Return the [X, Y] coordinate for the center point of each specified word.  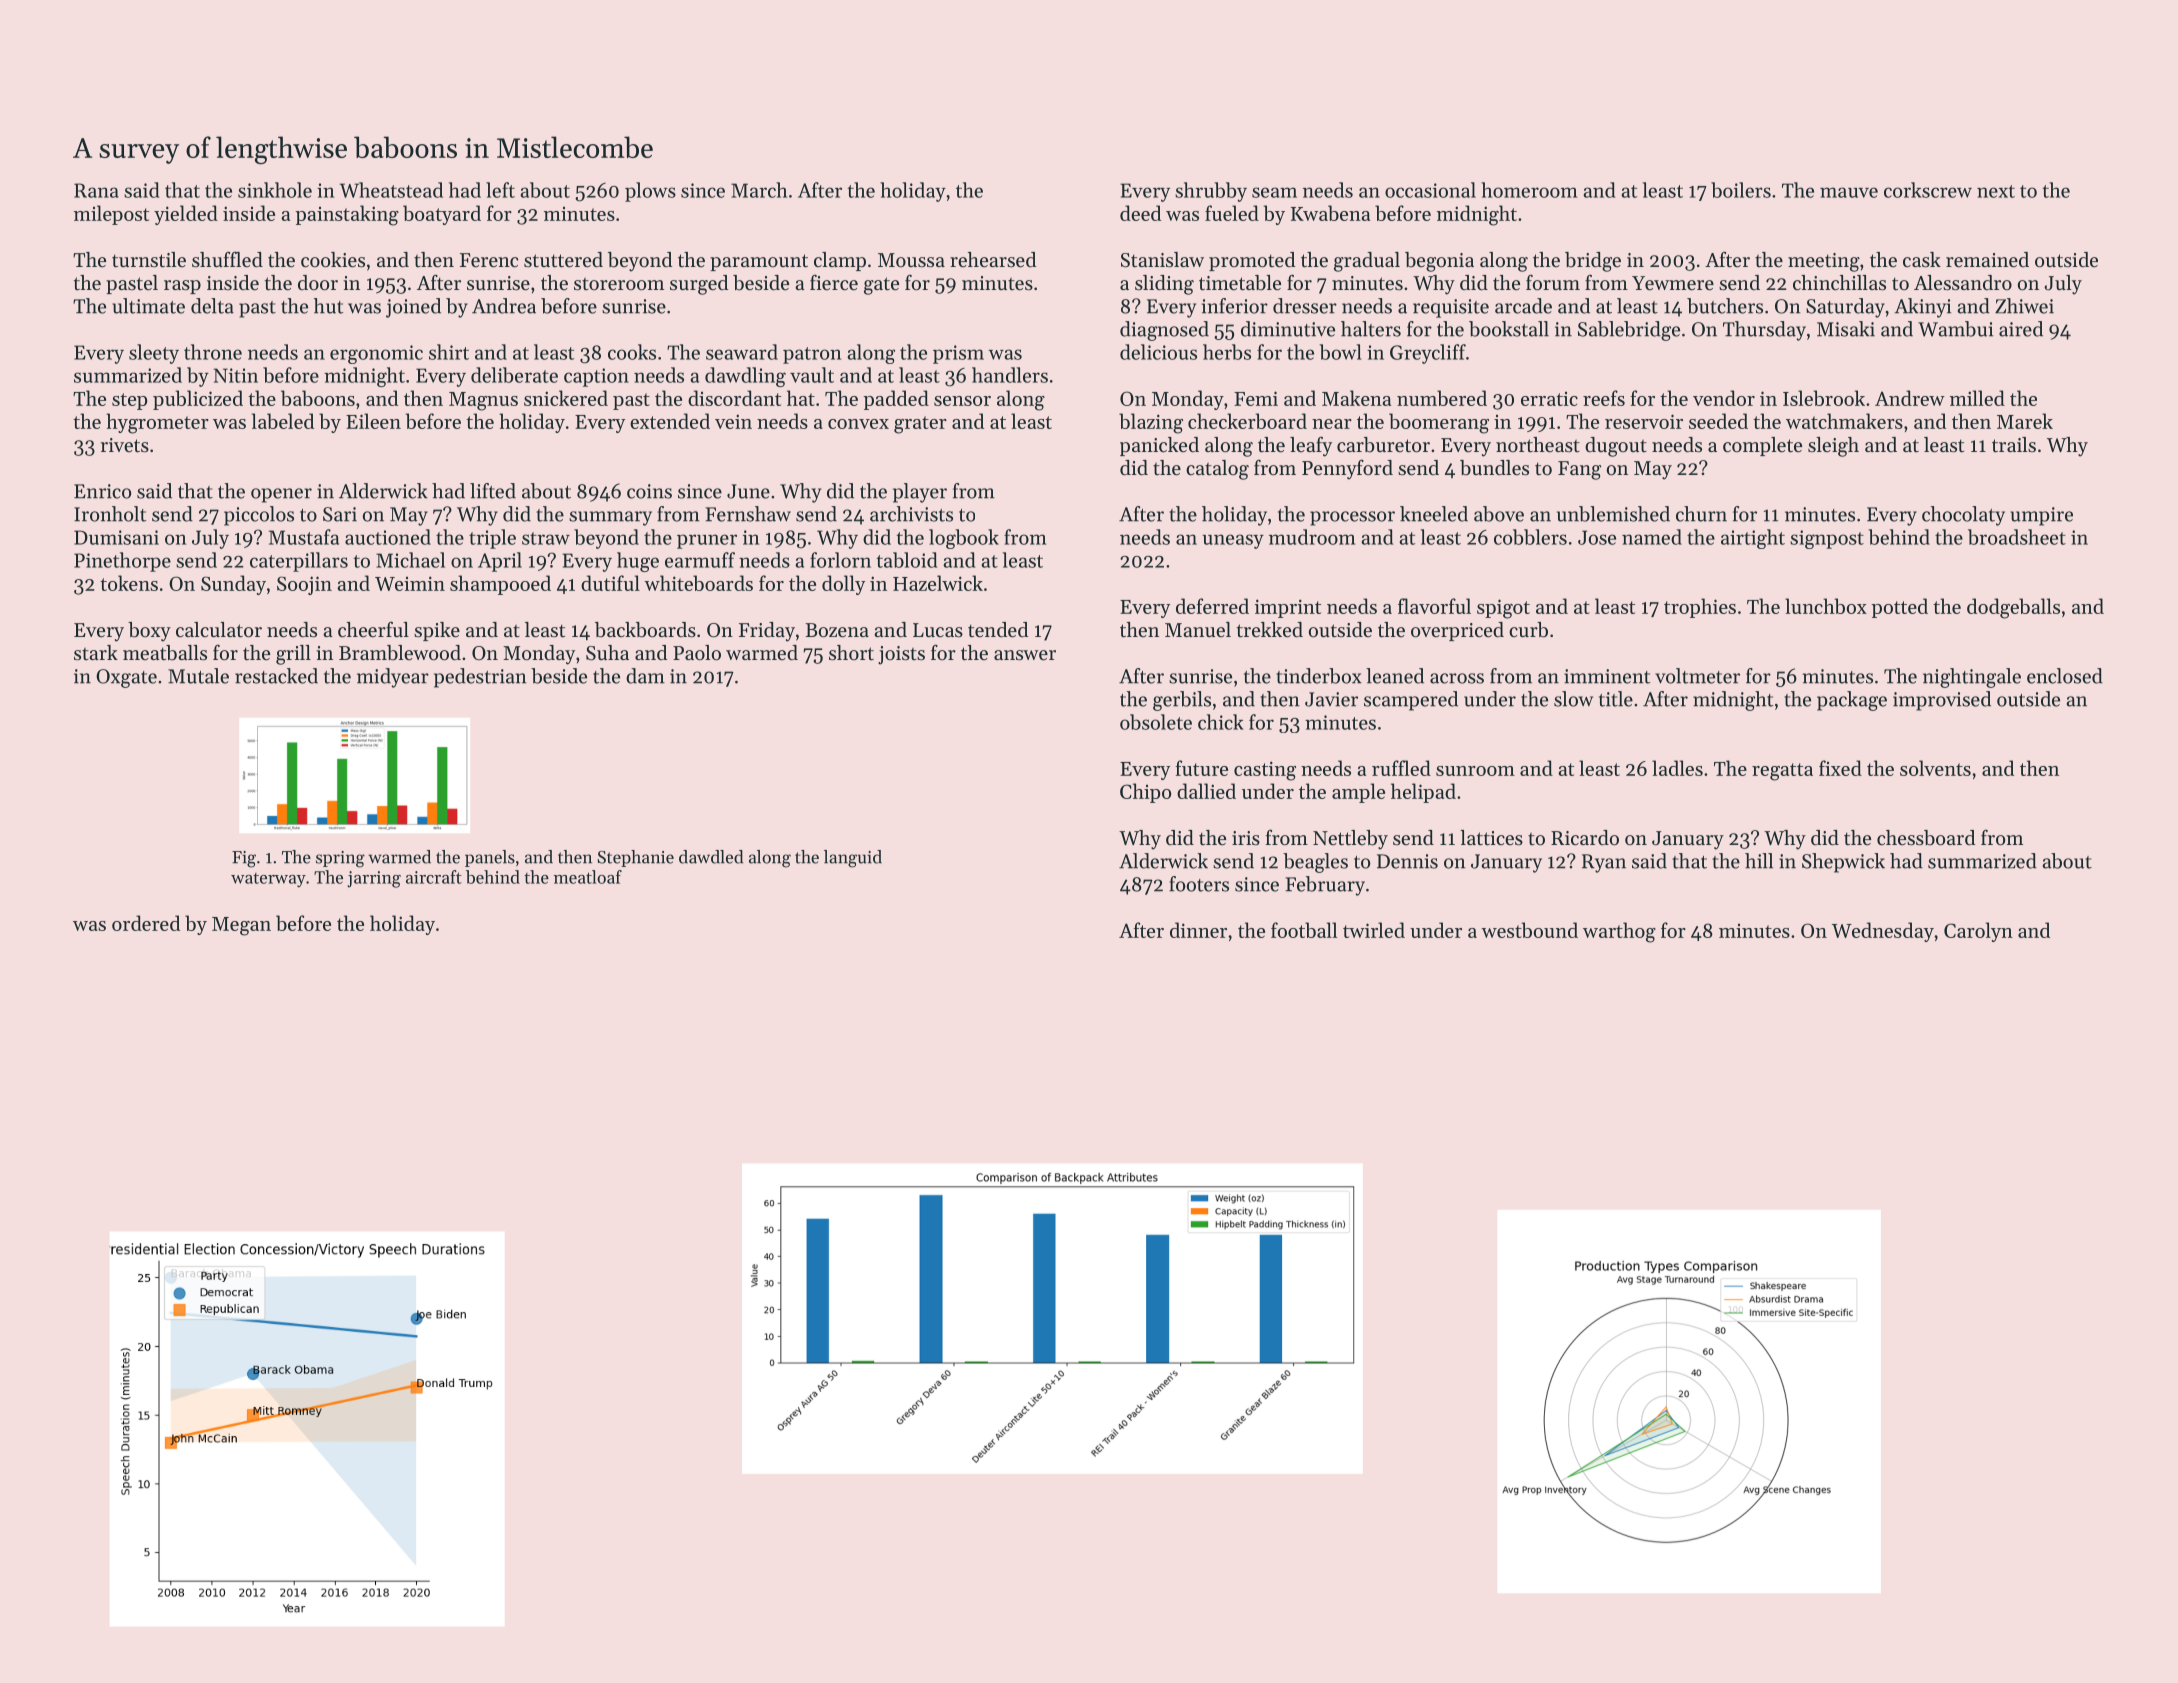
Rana [96, 190]
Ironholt [110, 514]
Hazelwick [938, 583]
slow [1573, 699]
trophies [1700, 608]
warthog [1619, 932]
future [1201, 768]
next [1996, 191]
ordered [146, 923]
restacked [276, 676]
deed [1140, 213]
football [1304, 930]
